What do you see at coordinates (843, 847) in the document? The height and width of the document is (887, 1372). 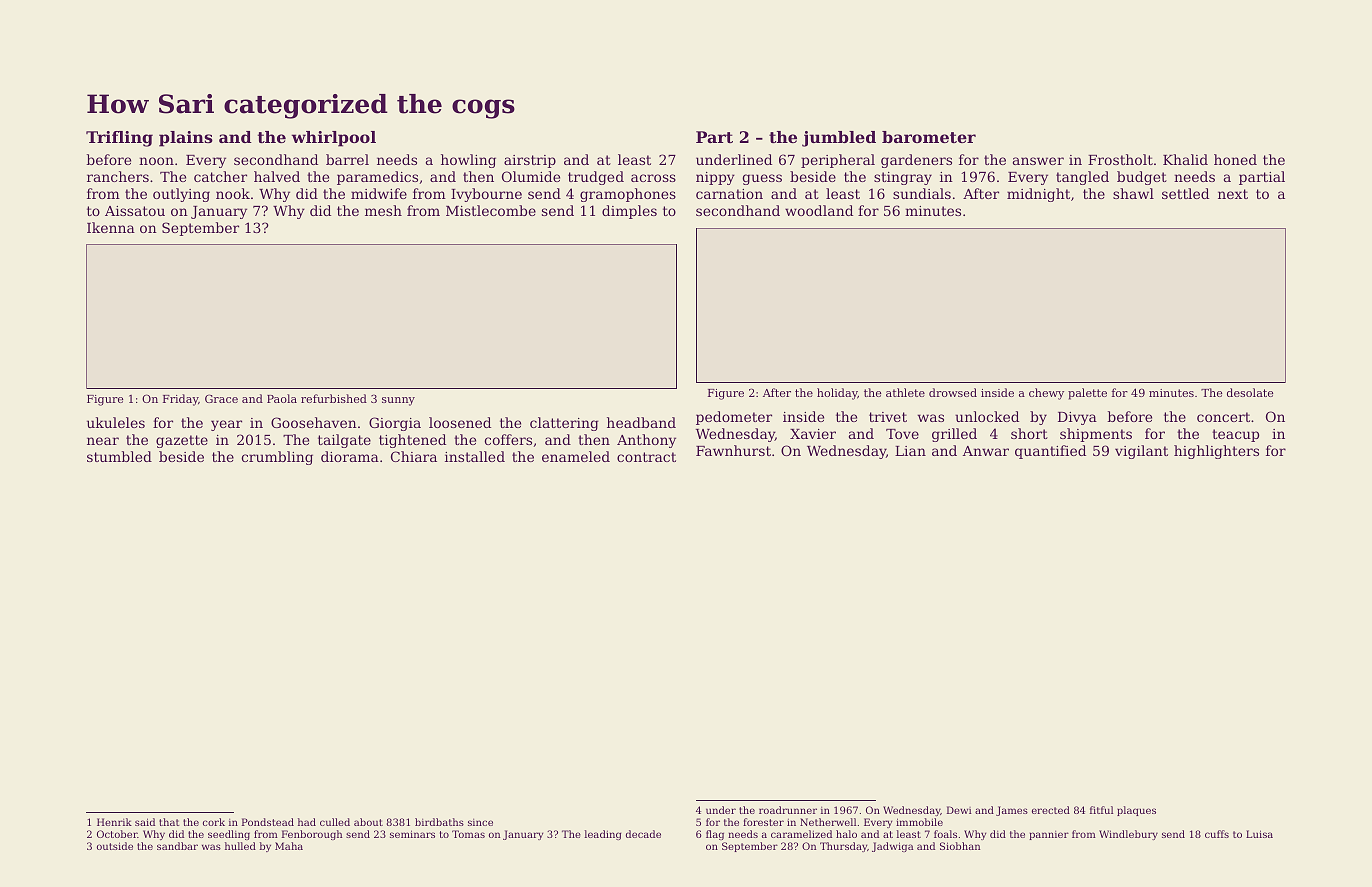 I see `Thursday` at bounding box center [843, 847].
